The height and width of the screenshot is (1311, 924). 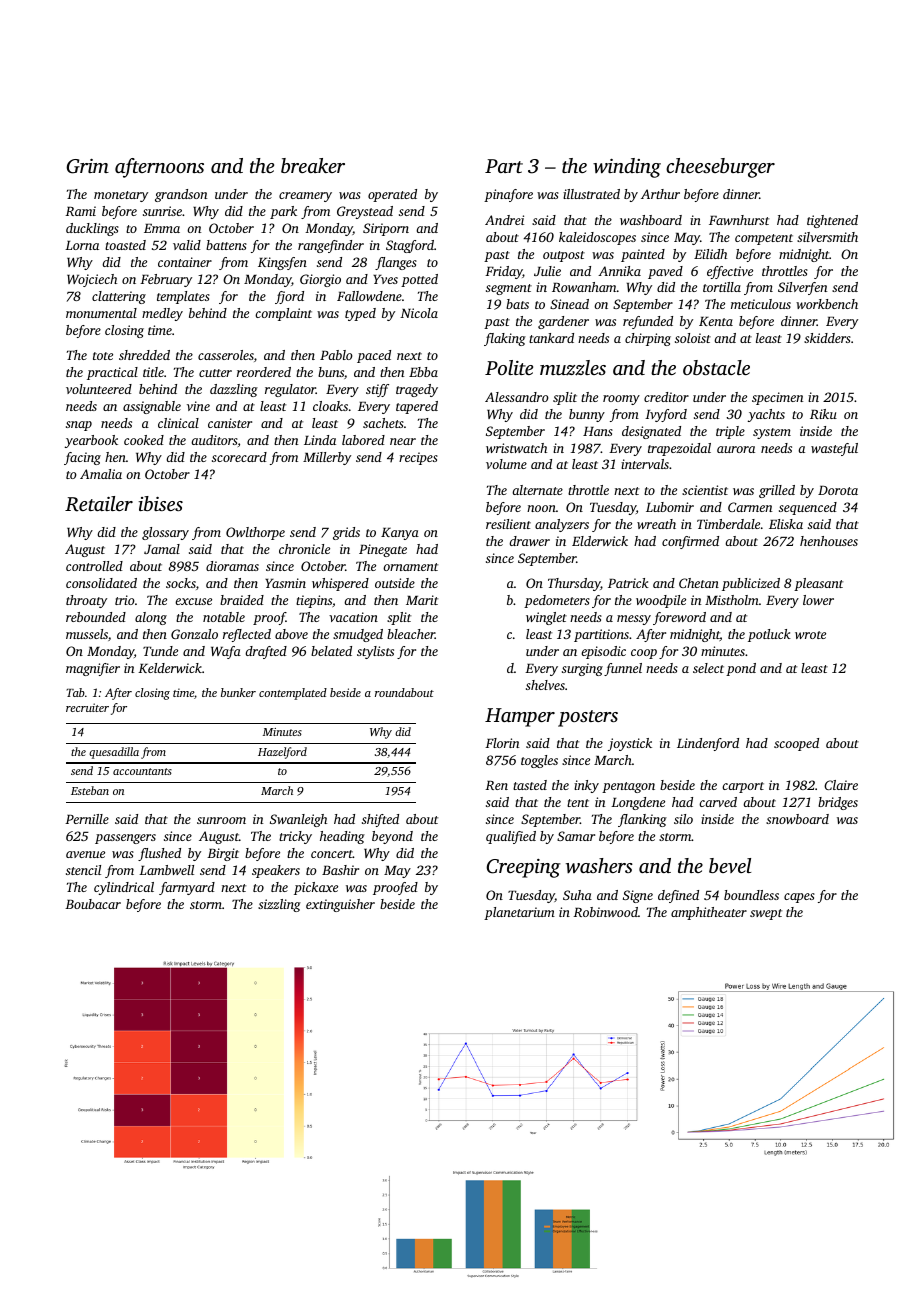 I want to click on Robinwood, so click(x=605, y=912).
